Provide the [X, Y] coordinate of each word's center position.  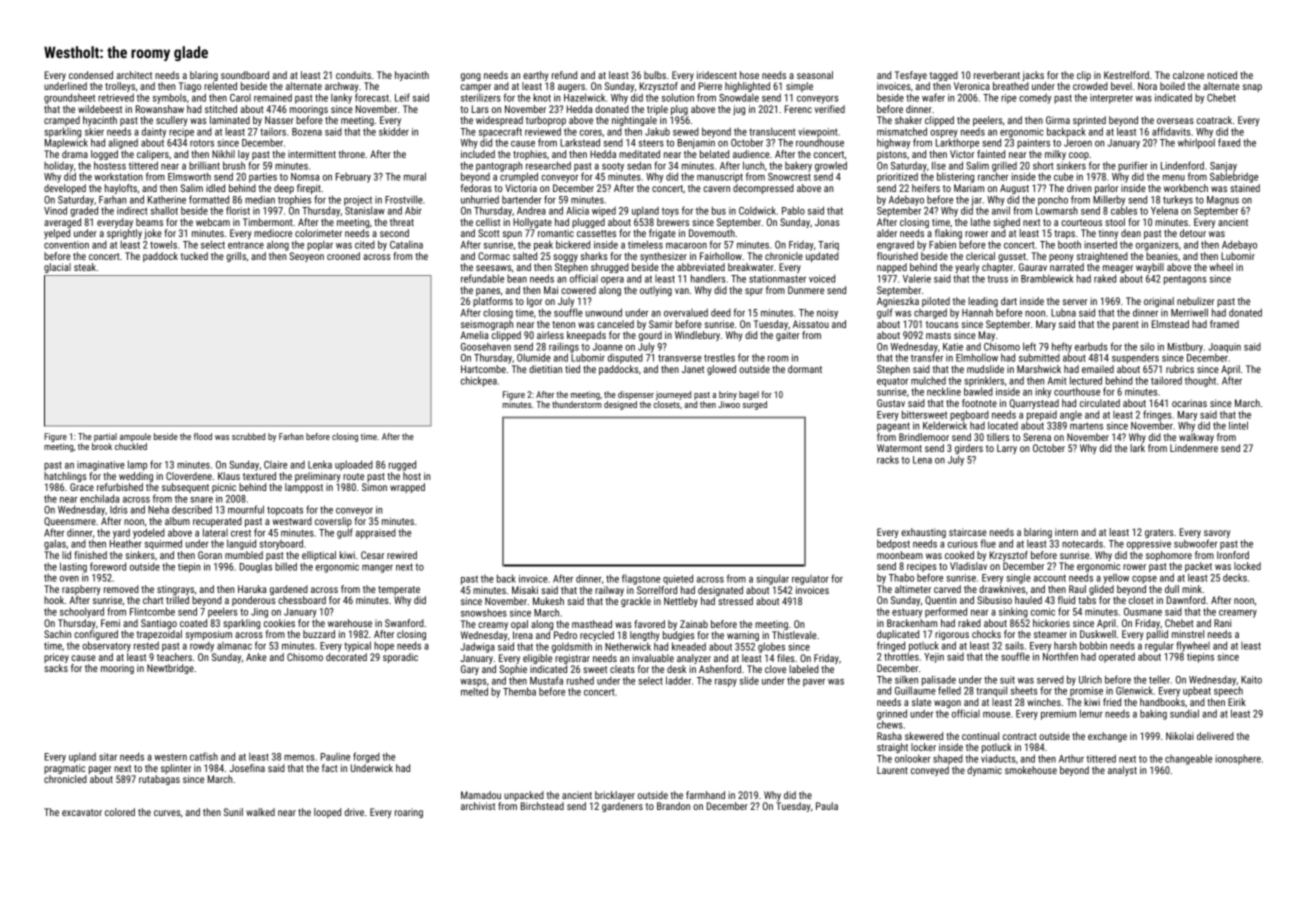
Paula [827, 806]
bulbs [655, 75]
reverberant [997, 75]
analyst [1122, 771]
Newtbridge [170, 669]
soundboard [245, 75]
